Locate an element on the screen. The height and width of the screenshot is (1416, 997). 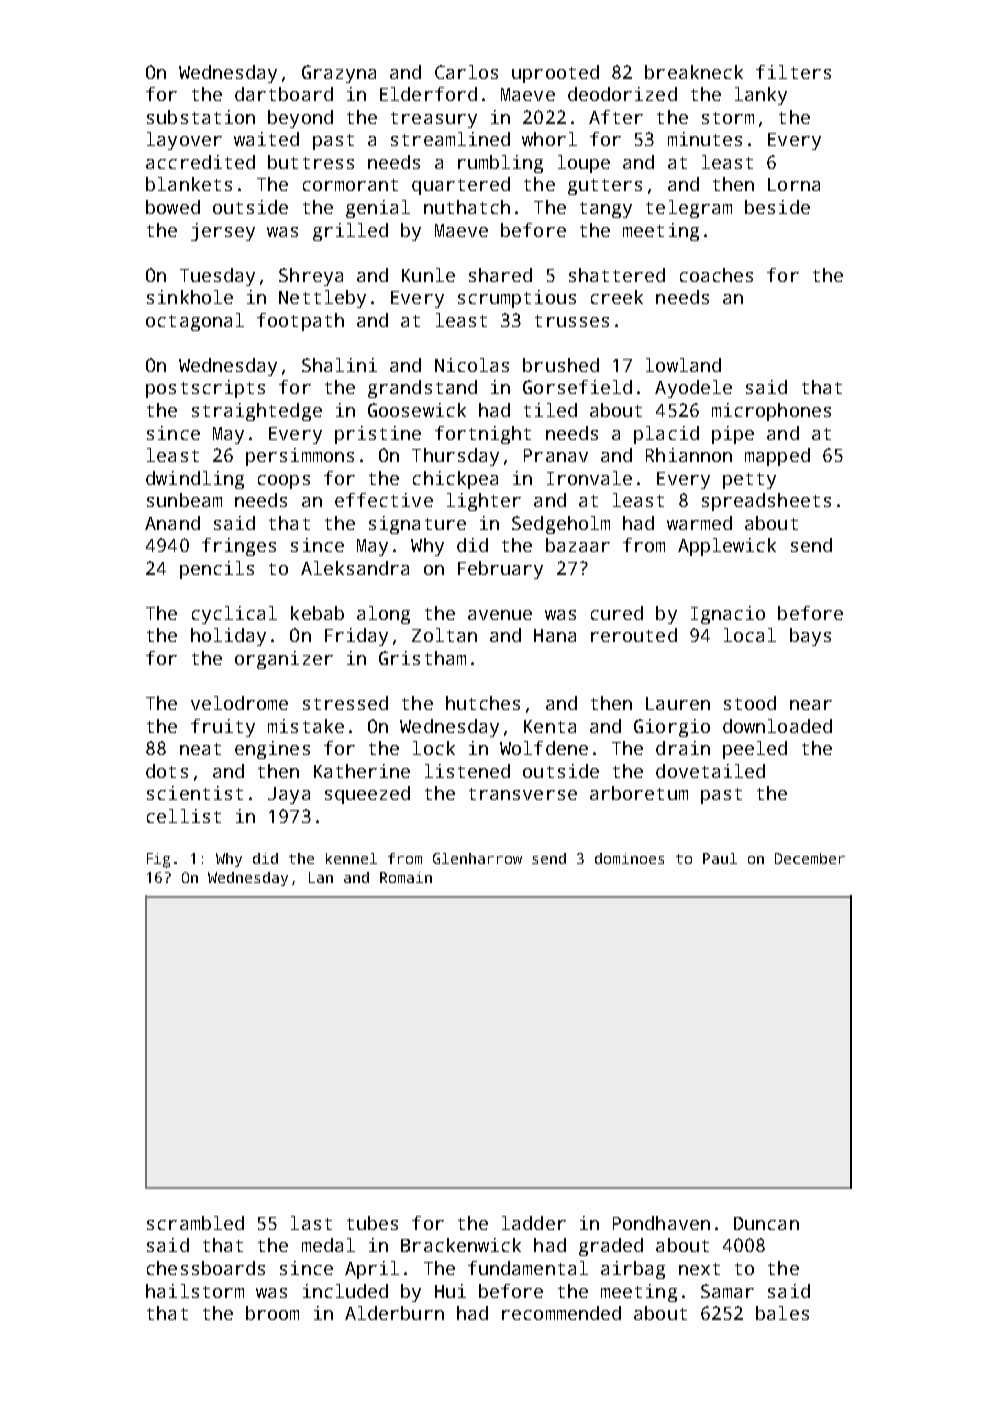
octagonal is located at coordinates (195, 322).
